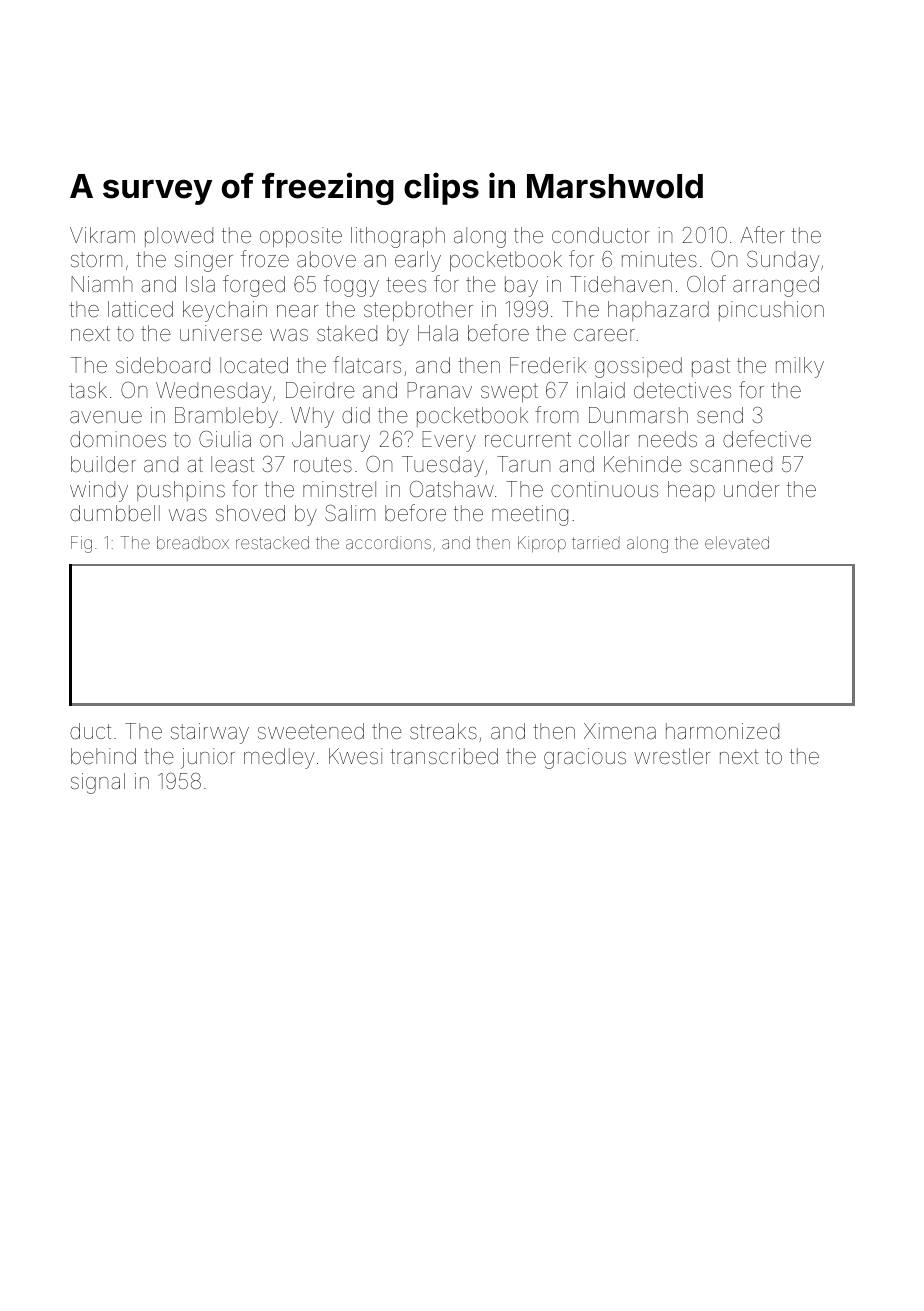  I want to click on After, so click(762, 234).
